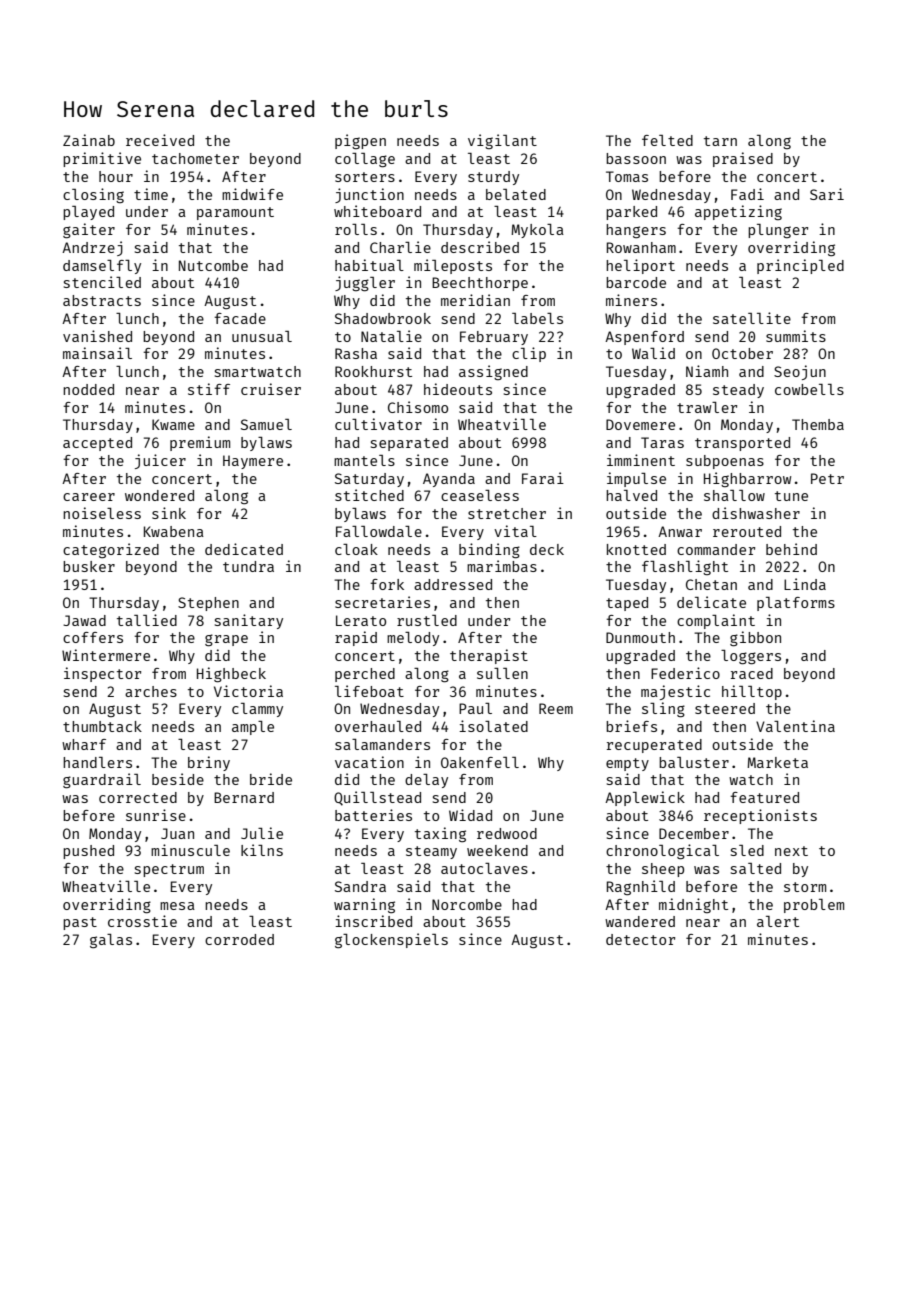 This screenshot has height=1316, width=908. What do you see at coordinates (636, 231) in the screenshot?
I see `hangers` at bounding box center [636, 231].
